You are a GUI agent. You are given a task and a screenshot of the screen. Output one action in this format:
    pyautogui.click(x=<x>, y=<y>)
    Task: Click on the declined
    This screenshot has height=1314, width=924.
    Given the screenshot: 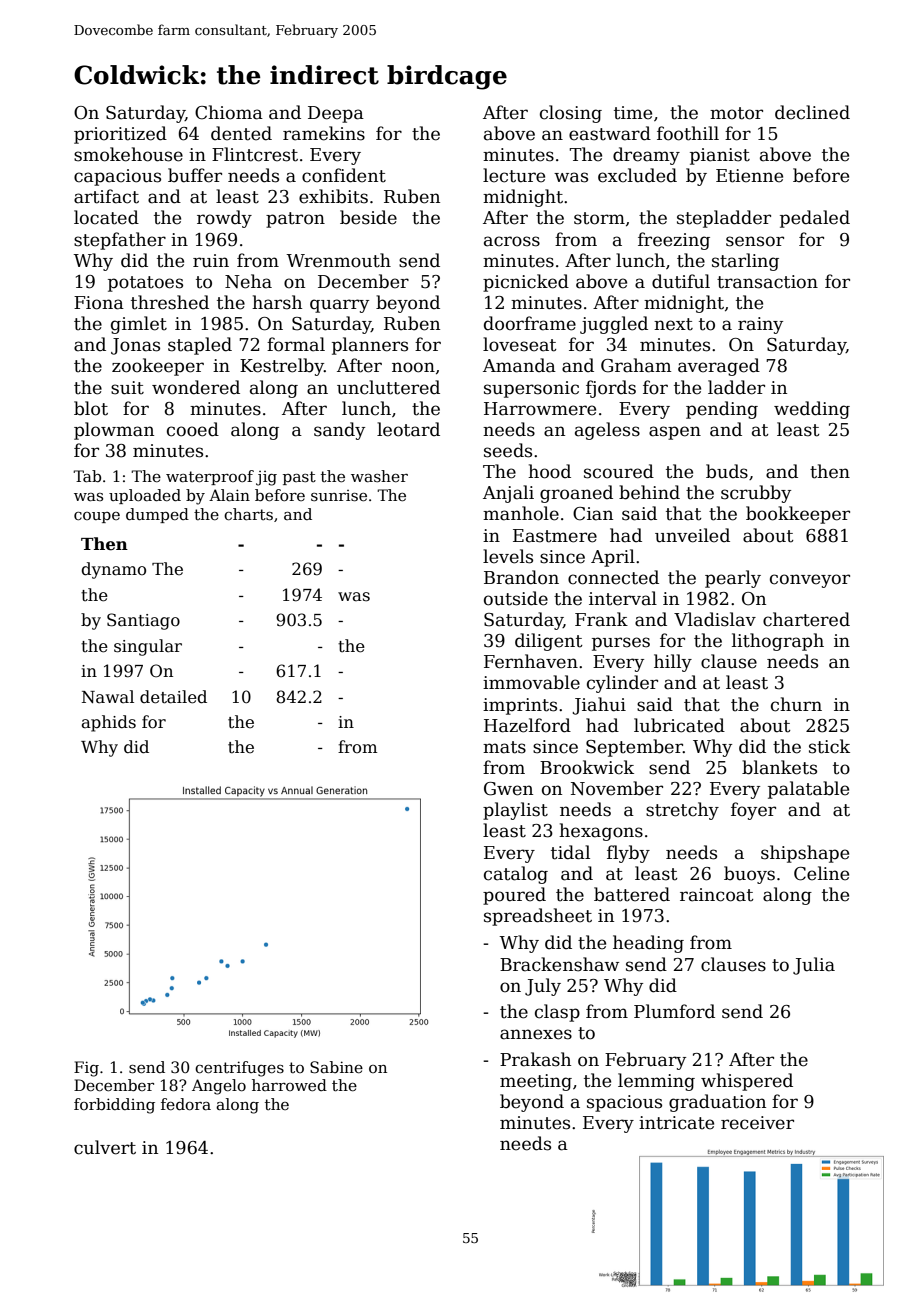 What is the action you would take?
    pyautogui.click(x=812, y=112)
